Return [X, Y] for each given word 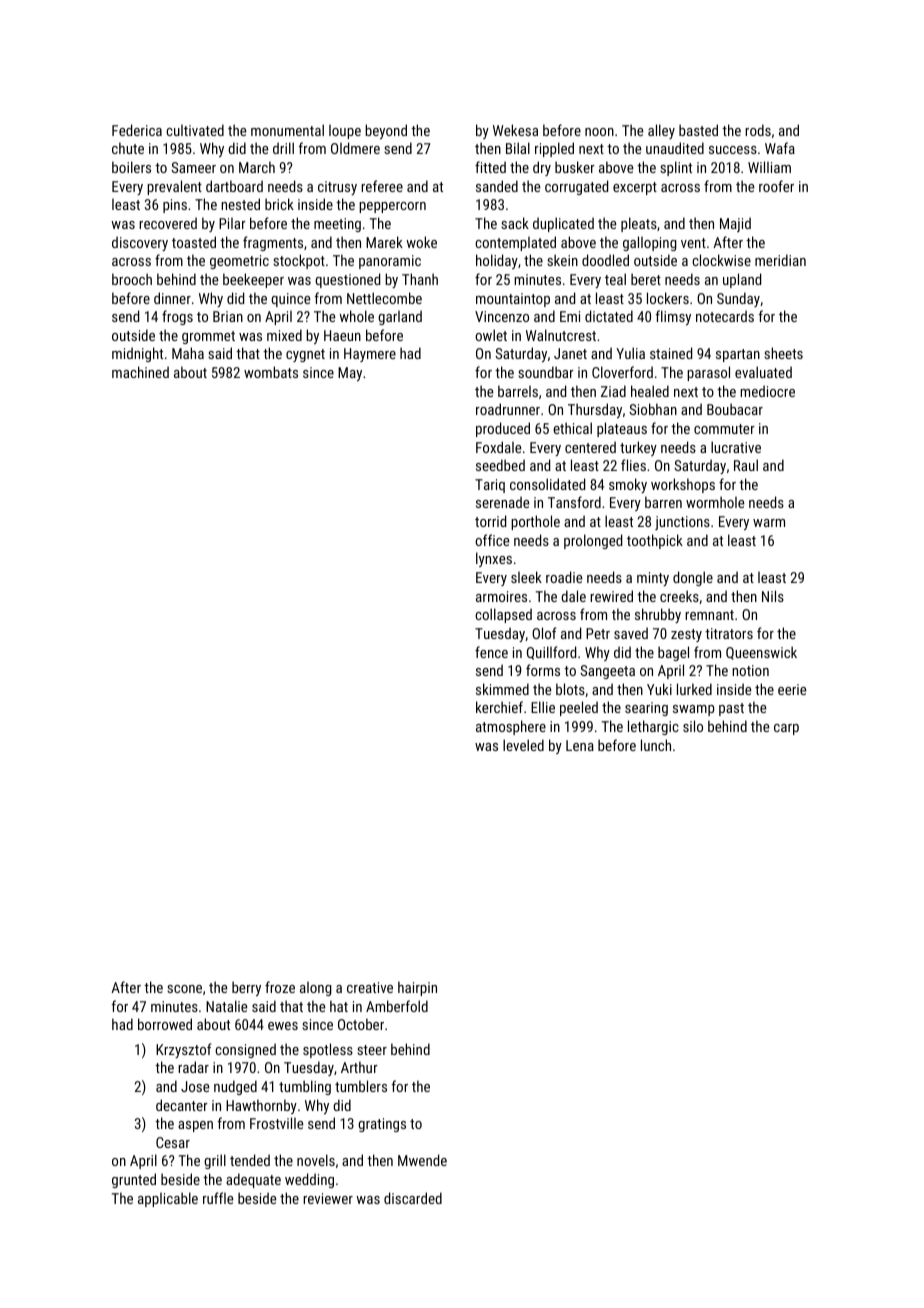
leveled [523, 745]
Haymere [370, 355]
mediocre [767, 391]
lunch [656, 745]
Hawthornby [261, 1106]
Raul [746, 465]
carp [786, 729]
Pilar [232, 223]
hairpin [417, 988]
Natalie [226, 1006]
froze [280, 987]
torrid [490, 521]
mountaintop [513, 300]
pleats [639, 224]
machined [140, 372]
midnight [137, 354]
